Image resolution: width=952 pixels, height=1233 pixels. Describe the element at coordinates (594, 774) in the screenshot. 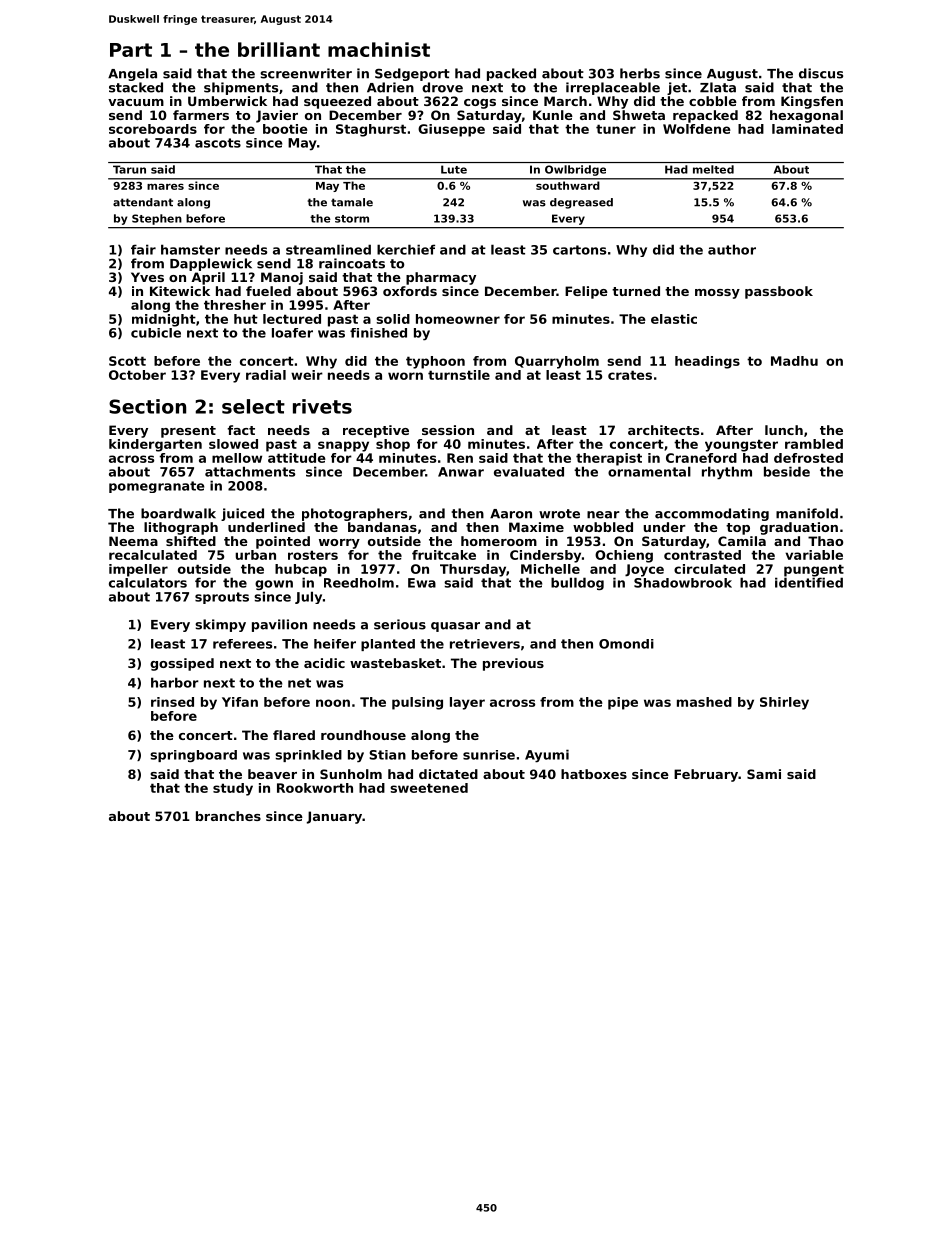

I see `hatboxes` at that location.
